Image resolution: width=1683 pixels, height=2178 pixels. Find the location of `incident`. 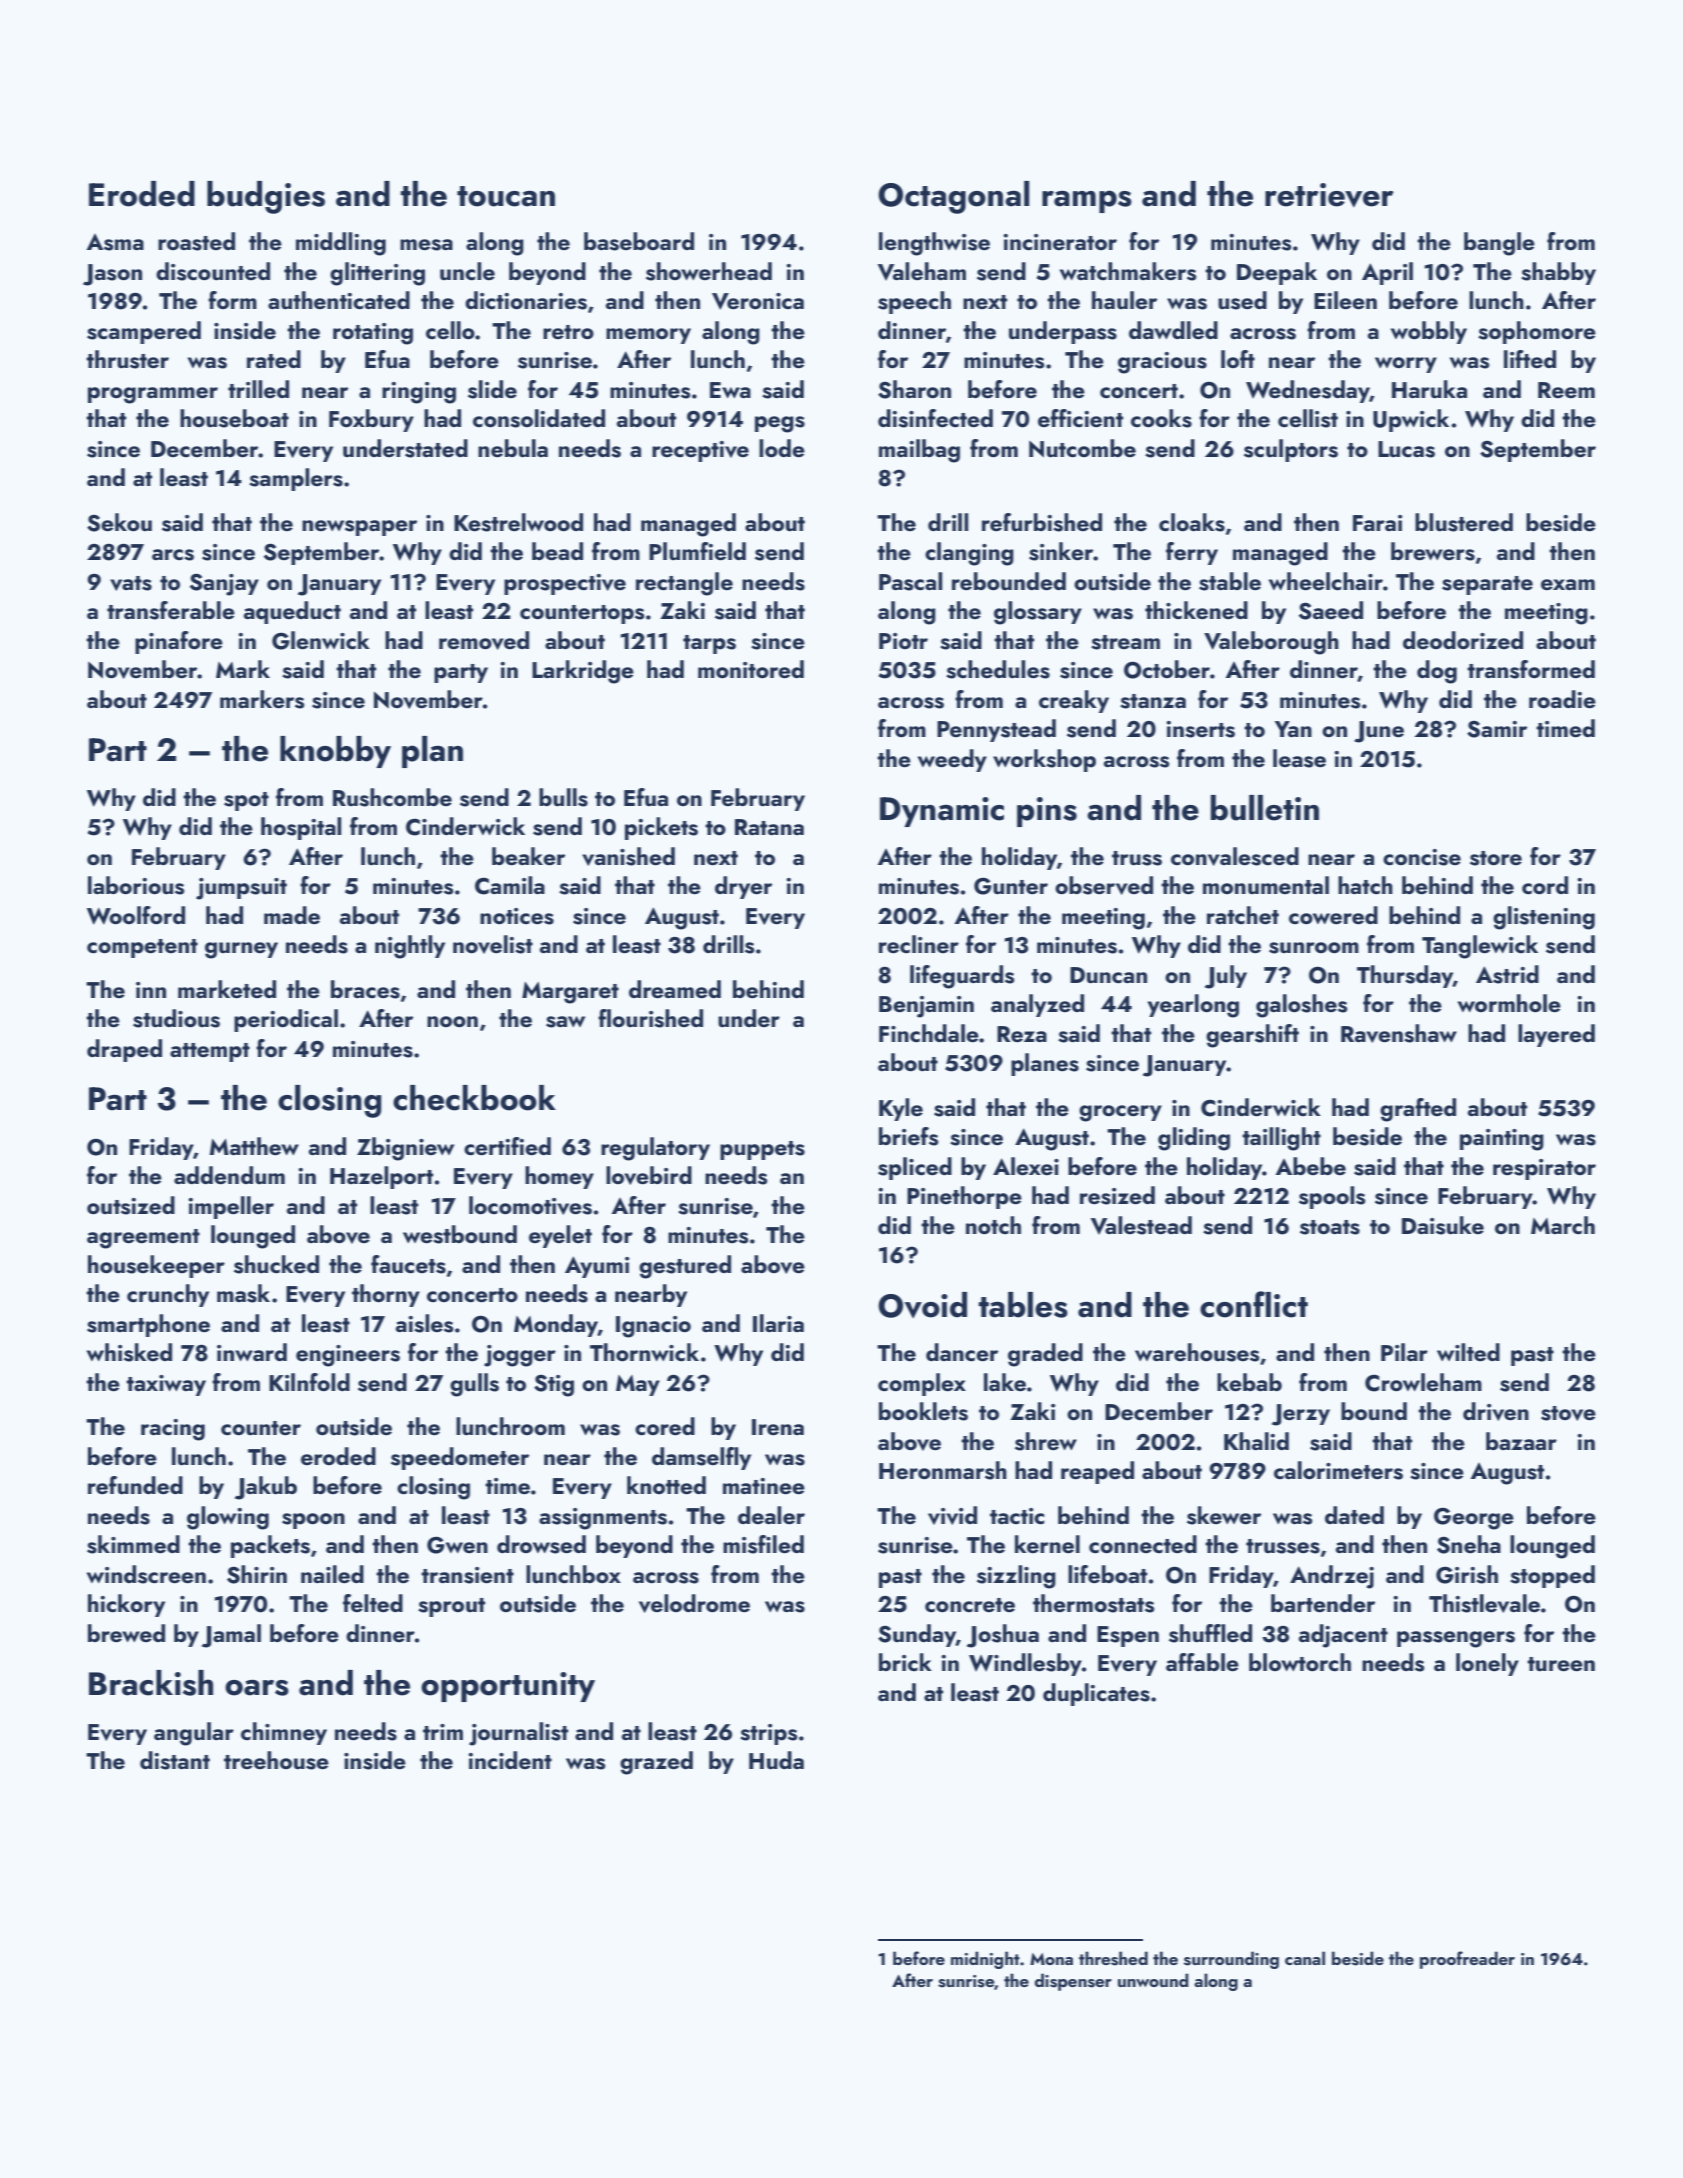

incident is located at coordinates (510, 1760).
